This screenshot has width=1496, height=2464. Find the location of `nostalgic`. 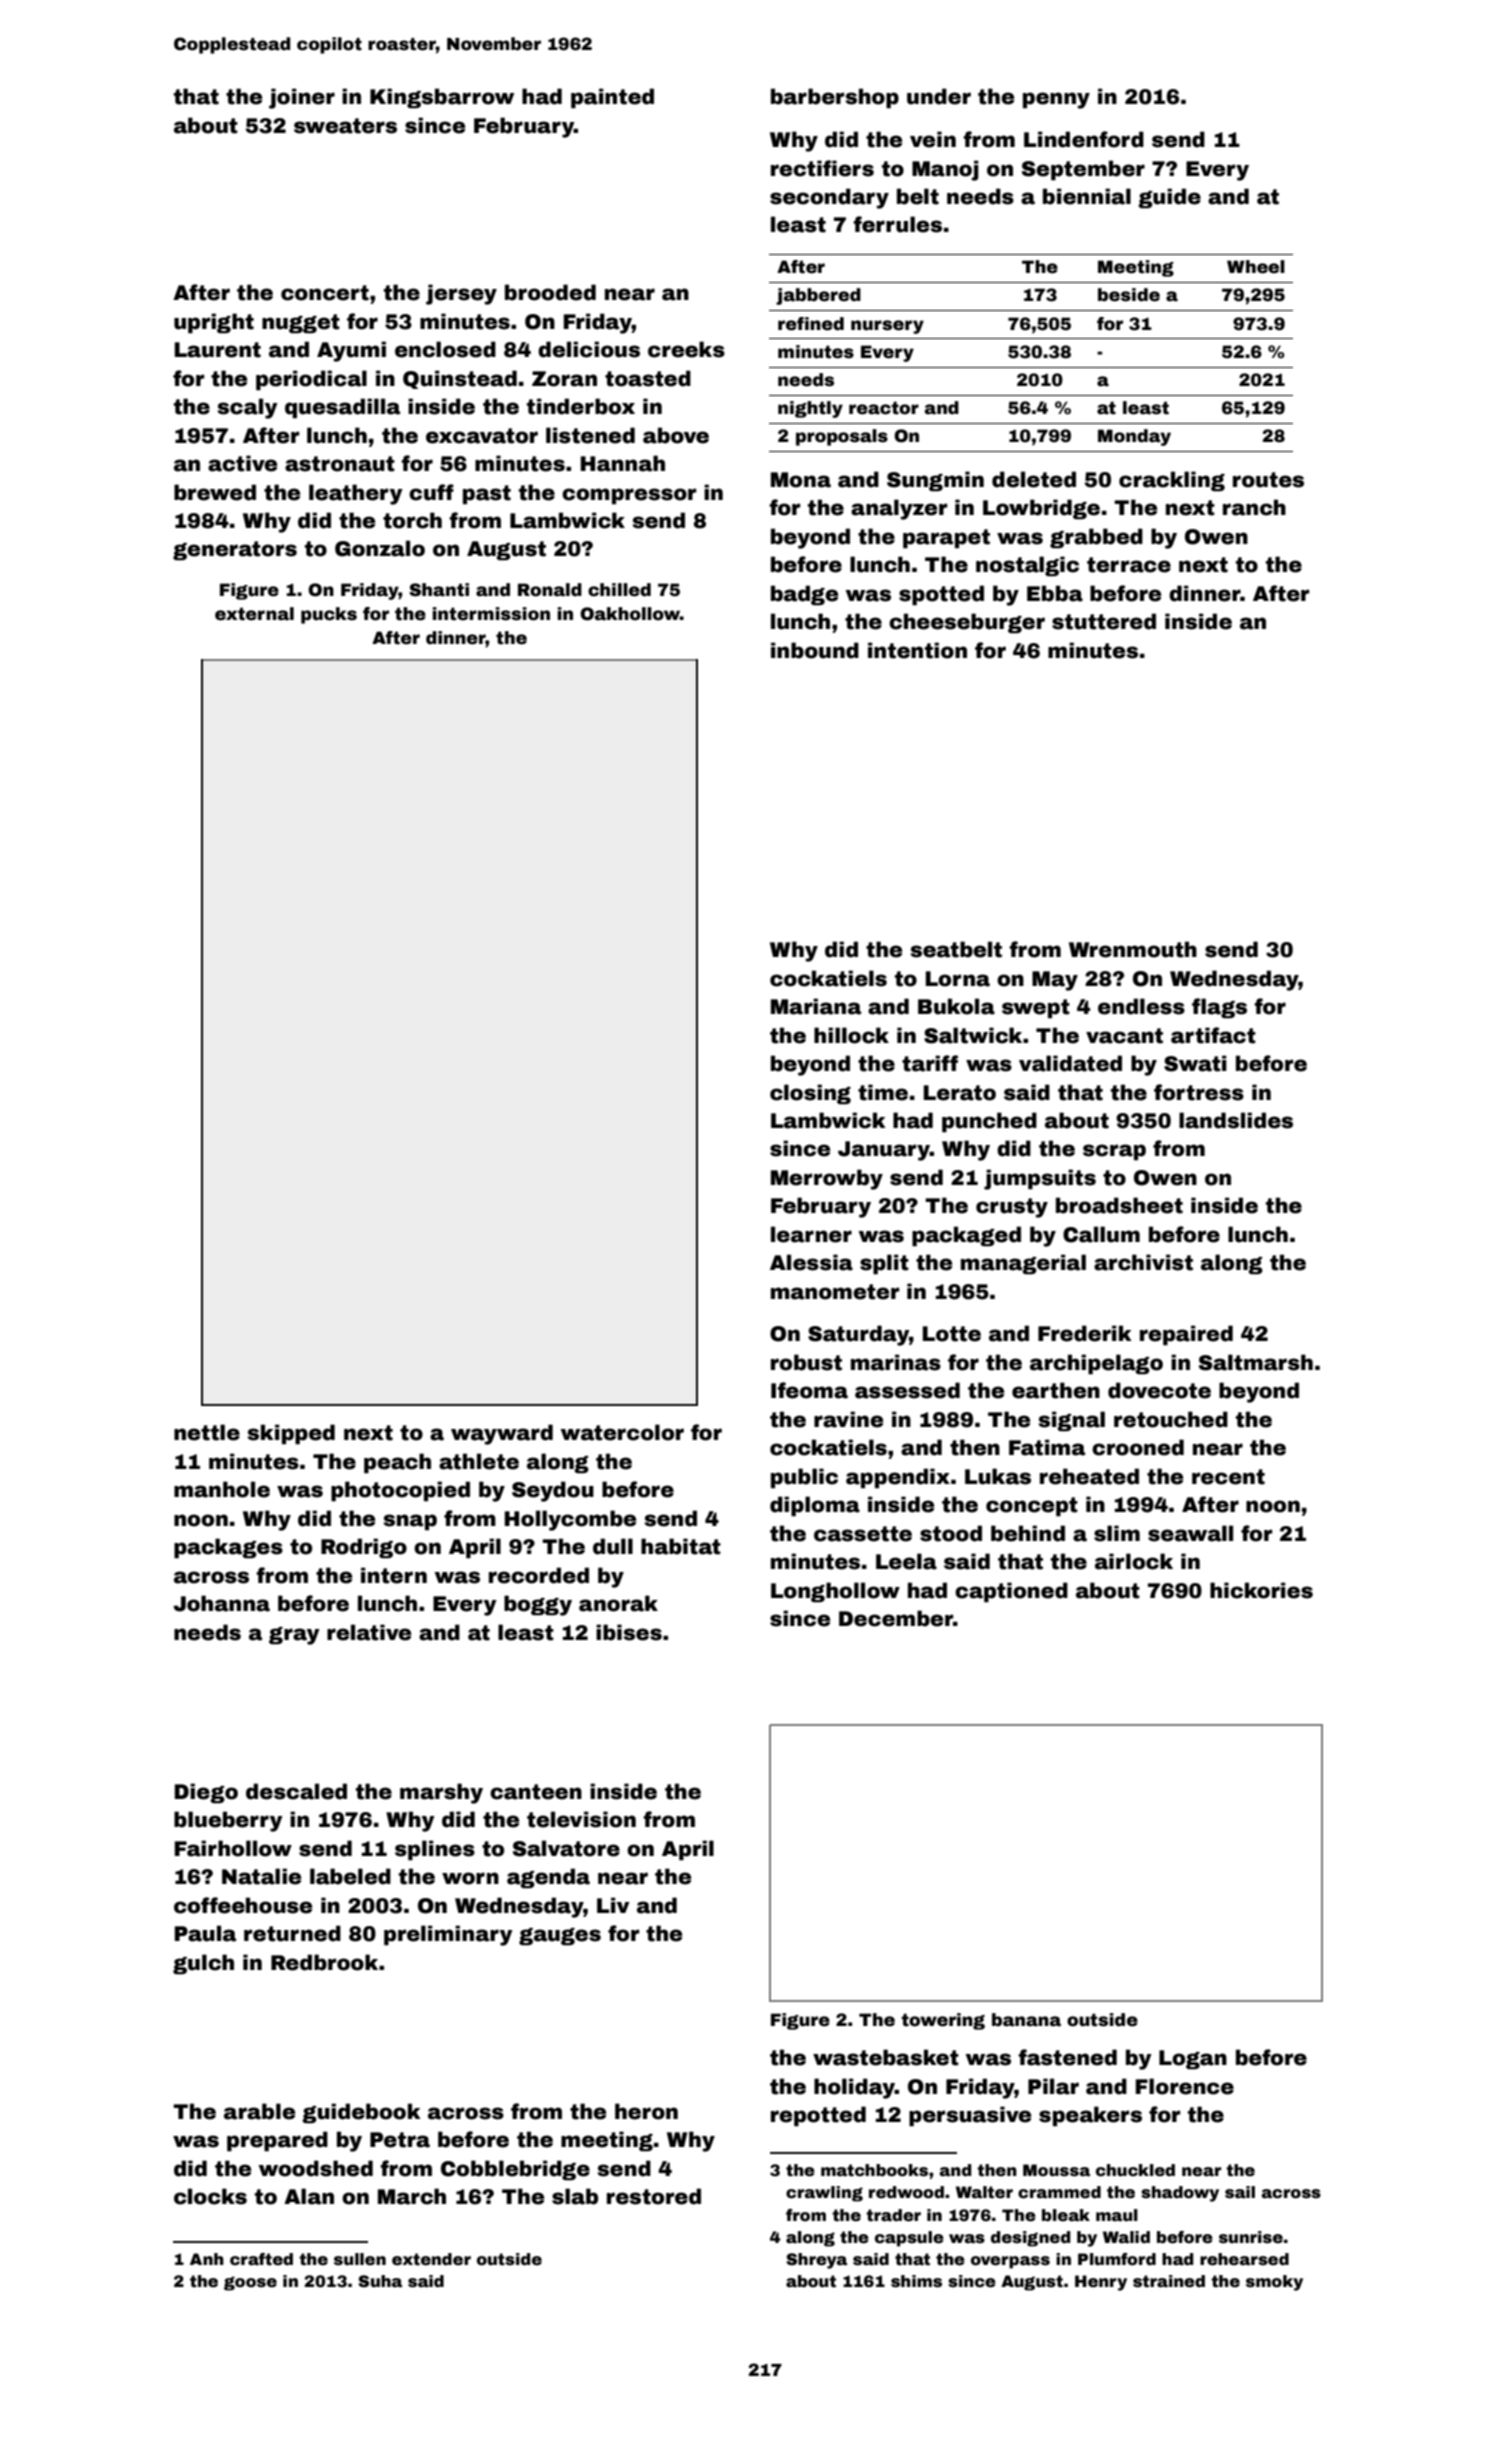

nostalgic is located at coordinates (1027, 566).
